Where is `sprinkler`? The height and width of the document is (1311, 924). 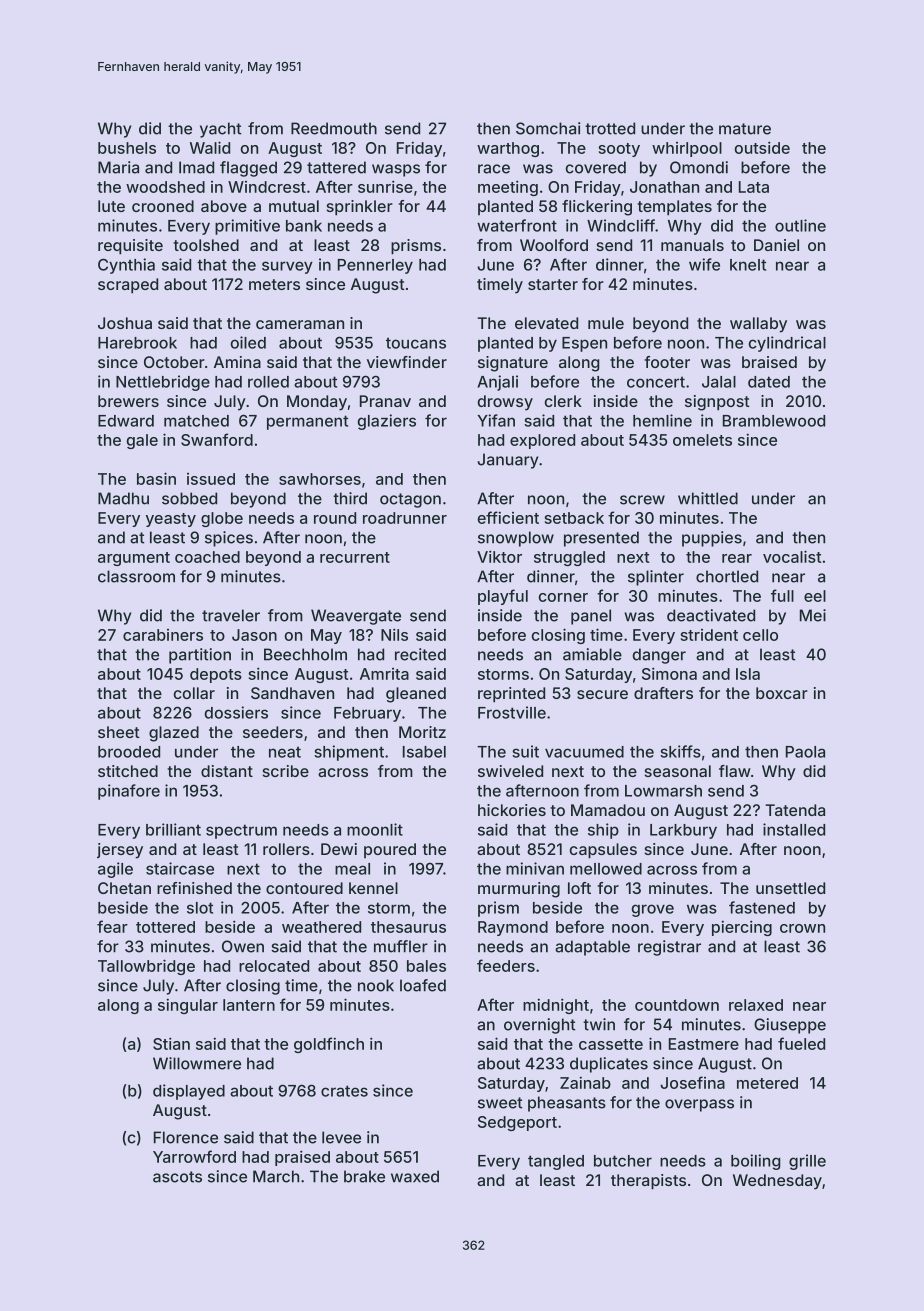
sprinkler is located at coordinates (360, 208).
